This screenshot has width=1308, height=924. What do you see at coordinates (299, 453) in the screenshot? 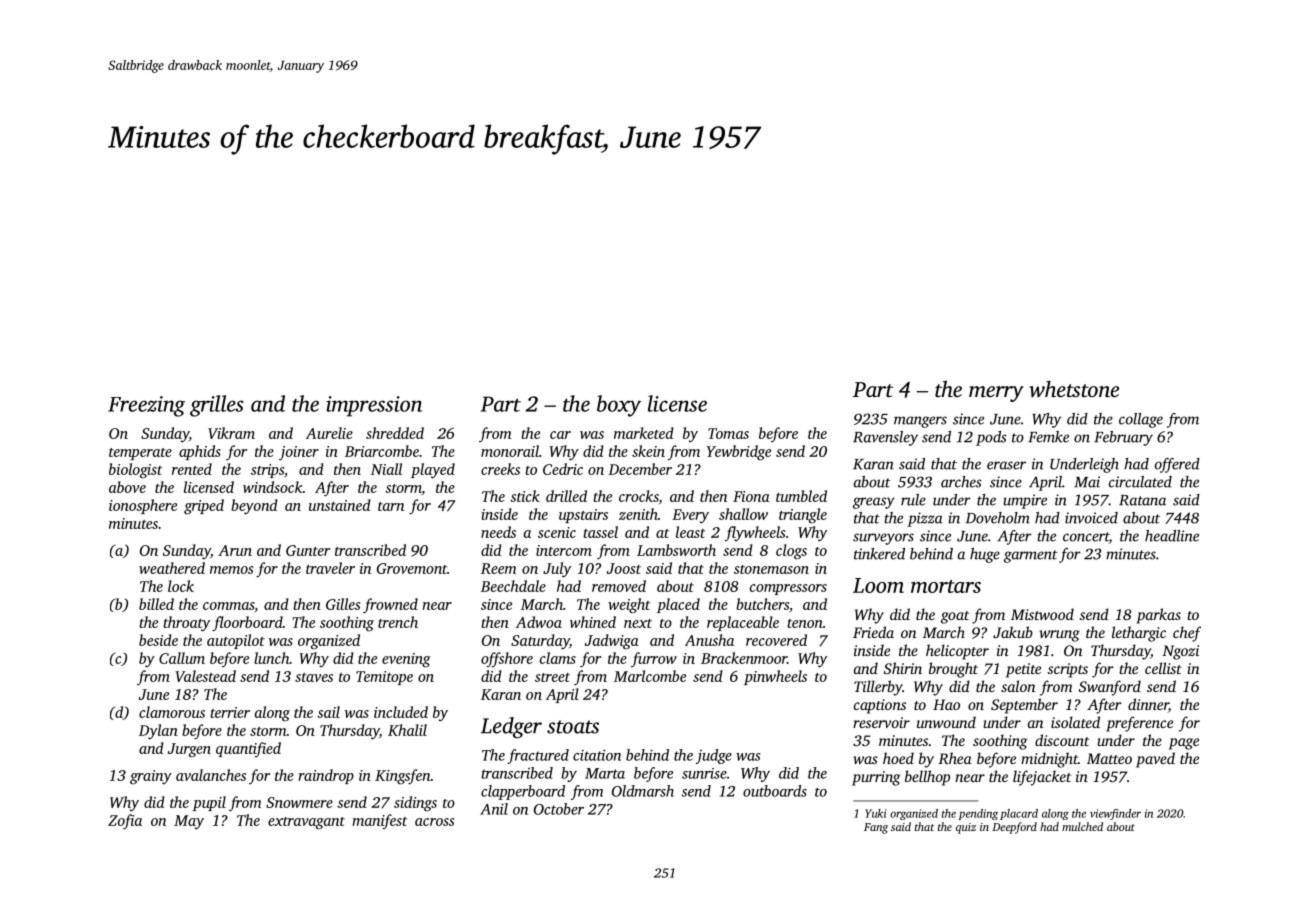
I see `joiner` at bounding box center [299, 453].
